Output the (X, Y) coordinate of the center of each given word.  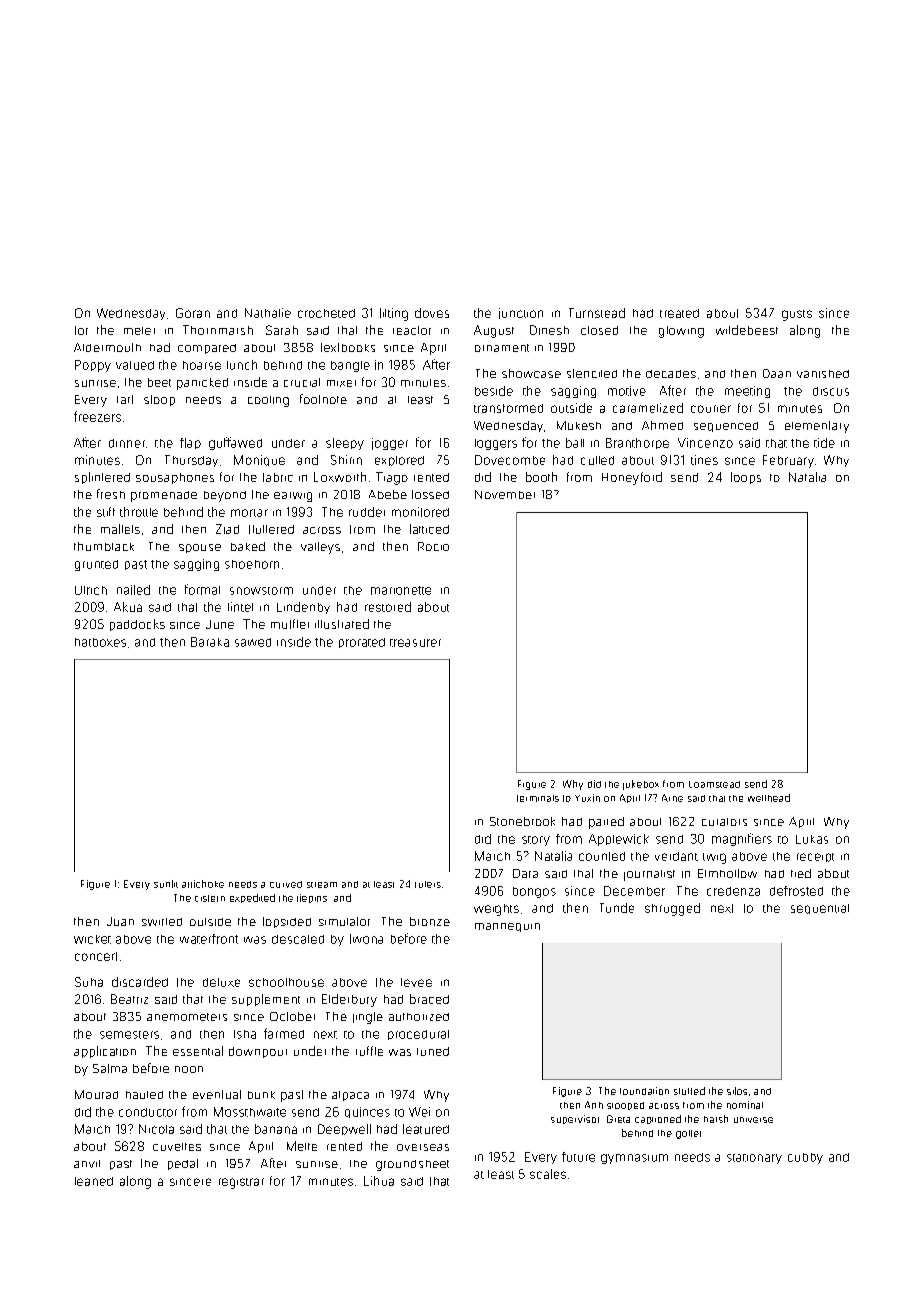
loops (746, 478)
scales (548, 1174)
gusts (797, 315)
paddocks (137, 625)
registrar (241, 1183)
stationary (754, 1159)
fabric (278, 477)
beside (494, 391)
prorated (362, 643)
